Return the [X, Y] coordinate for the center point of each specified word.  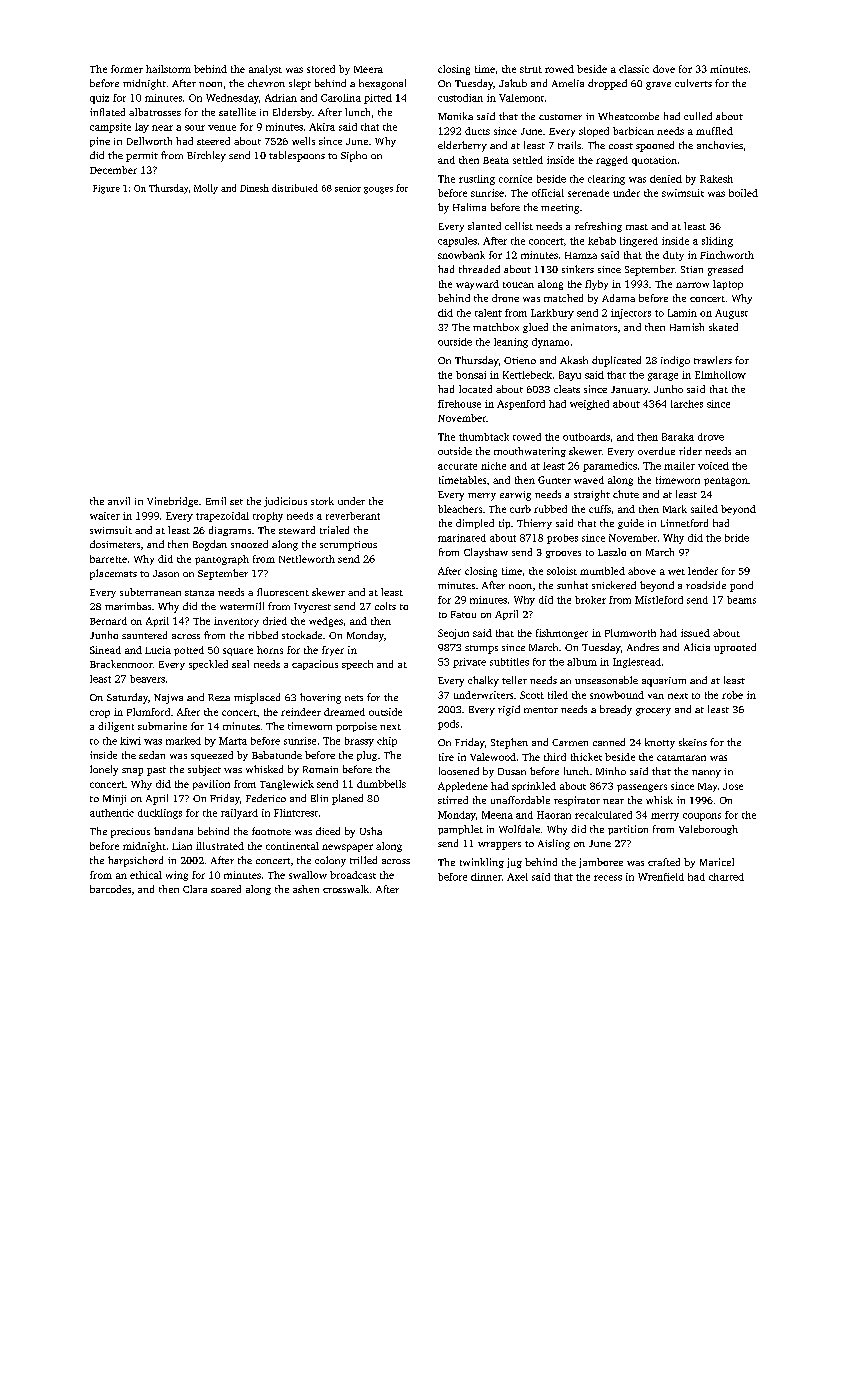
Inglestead [637, 663]
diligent [116, 727]
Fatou [463, 614]
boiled [743, 193]
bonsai [471, 375]
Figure [106, 189]
